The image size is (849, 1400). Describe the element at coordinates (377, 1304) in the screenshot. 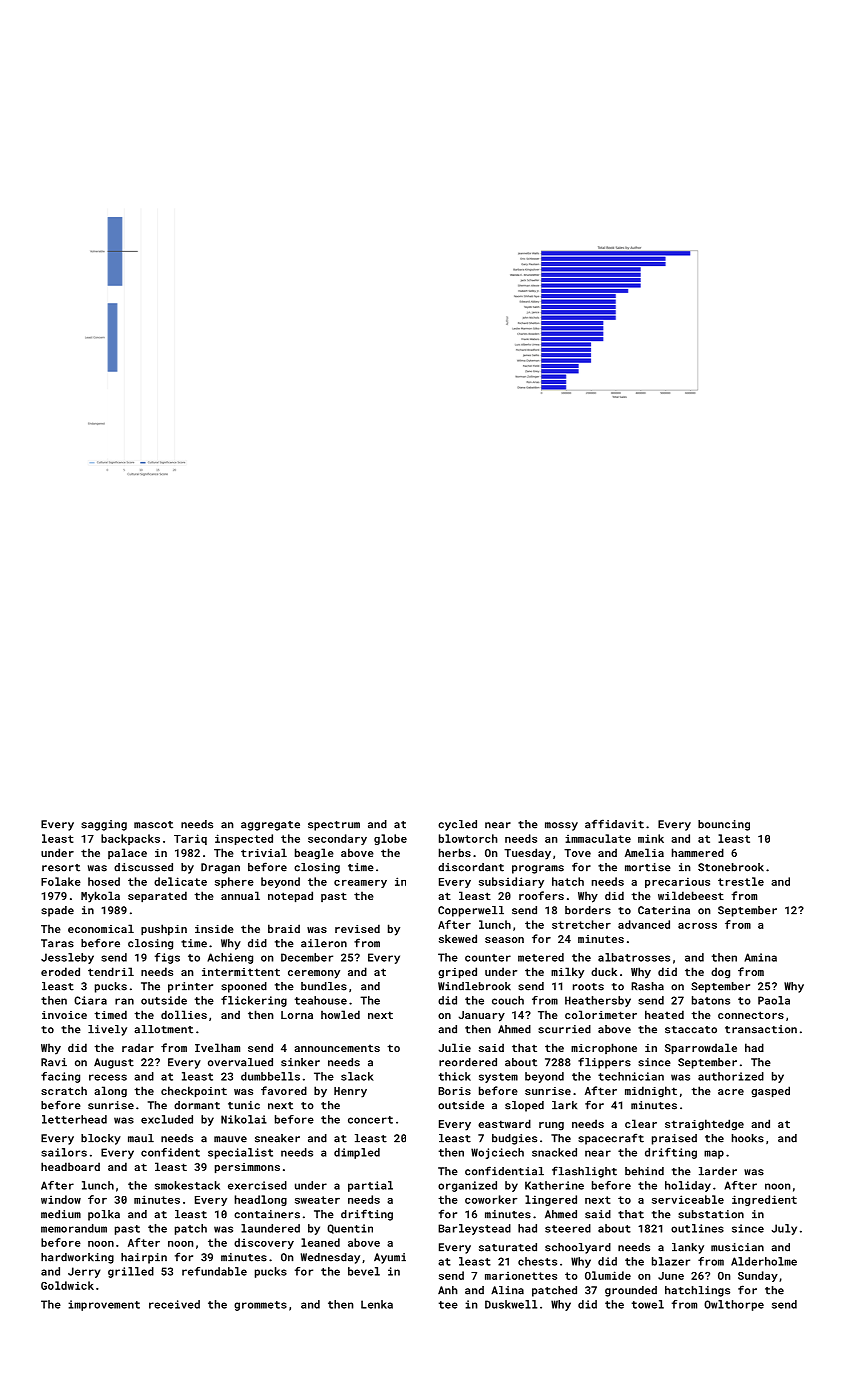

I see `Lenka` at that location.
